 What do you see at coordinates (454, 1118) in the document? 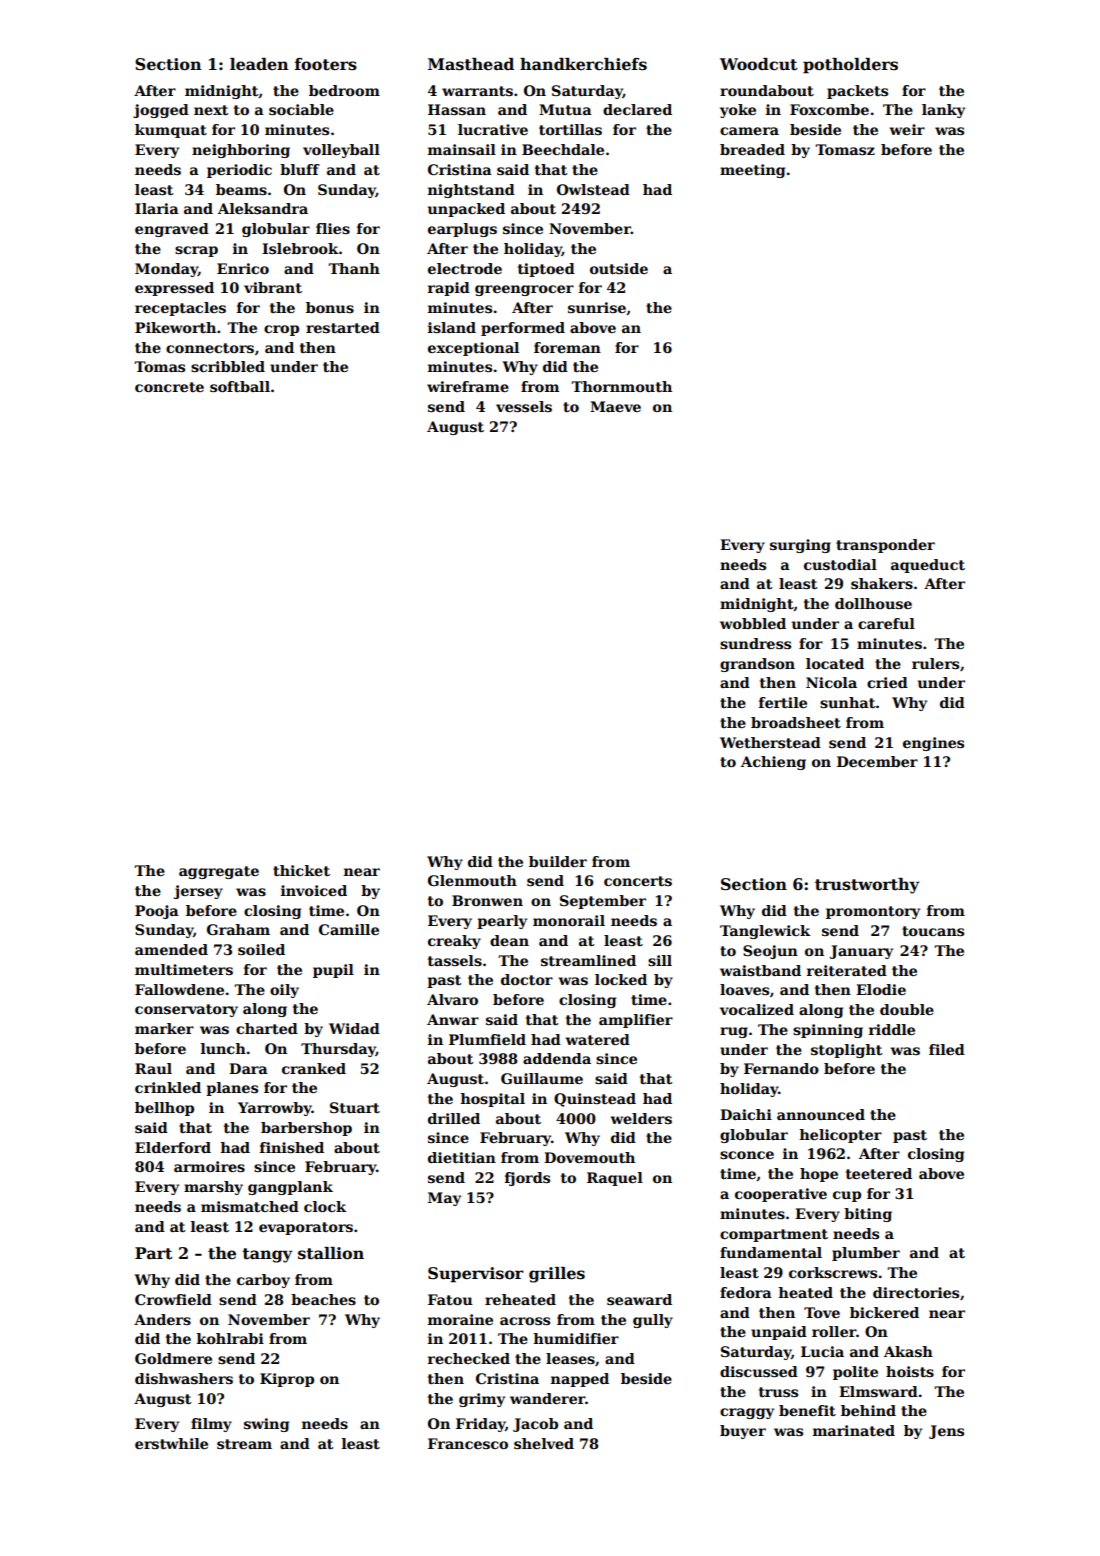
I see `drilled` at bounding box center [454, 1118].
